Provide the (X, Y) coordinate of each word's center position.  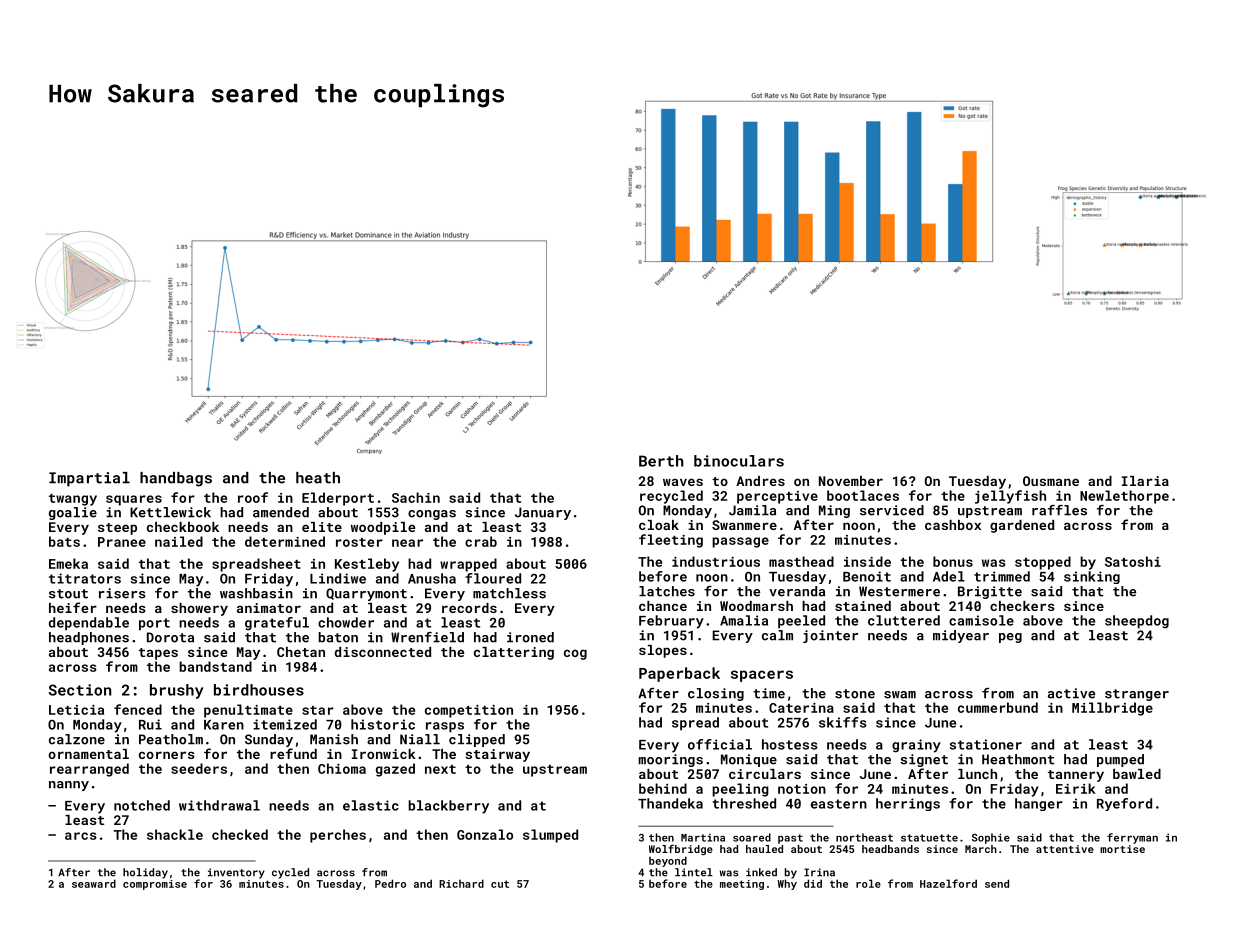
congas (432, 515)
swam (900, 695)
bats (64, 541)
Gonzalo (485, 834)
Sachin (416, 497)
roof (253, 497)
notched (142, 805)
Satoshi (1133, 561)
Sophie (991, 838)
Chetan (301, 652)
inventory (236, 873)
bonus (953, 561)
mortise (1122, 849)
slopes (663, 651)
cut (500, 884)
